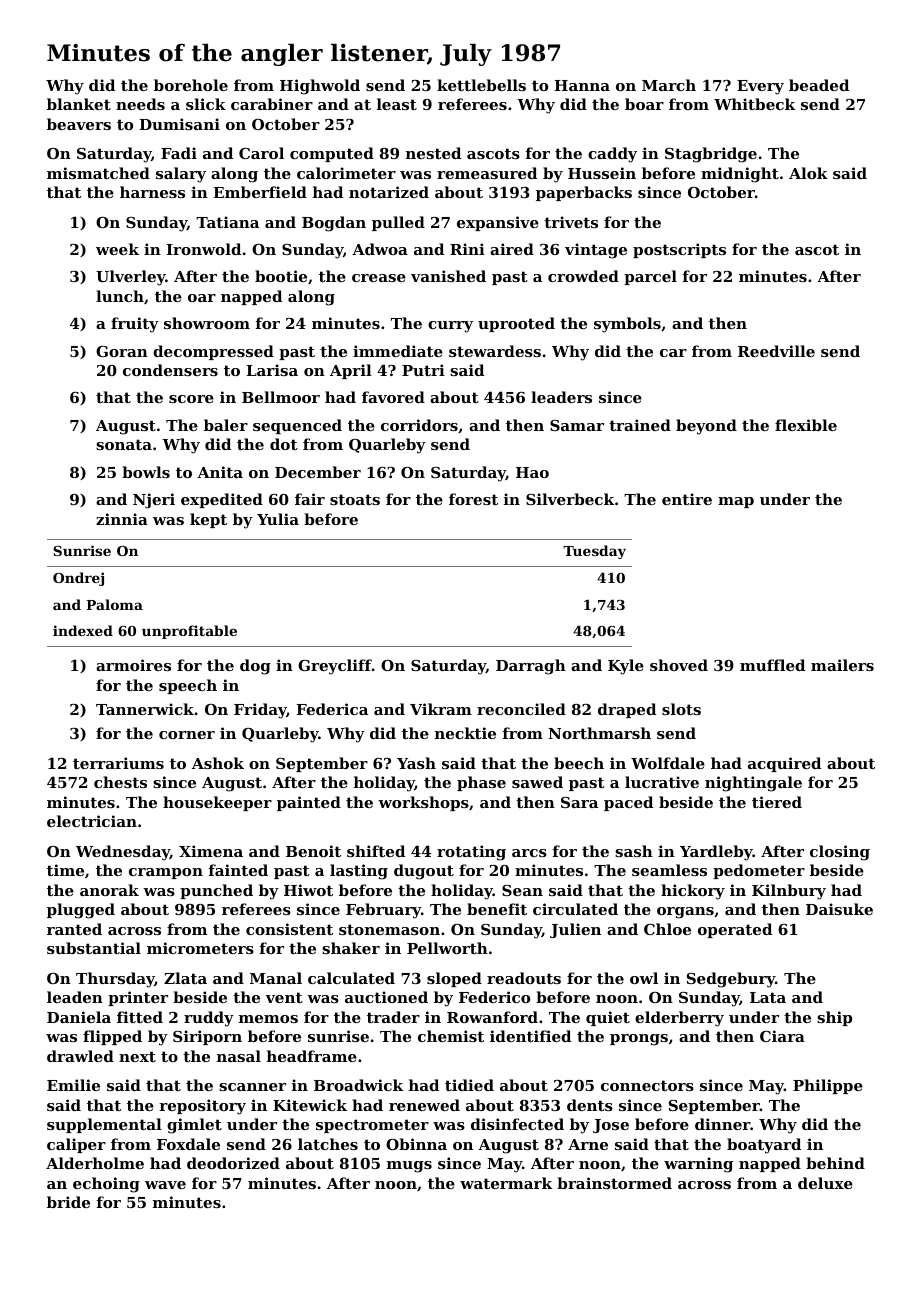 The height and width of the image is (1308, 924). Describe the element at coordinates (135, 325) in the image. I see `fruity` at that location.
